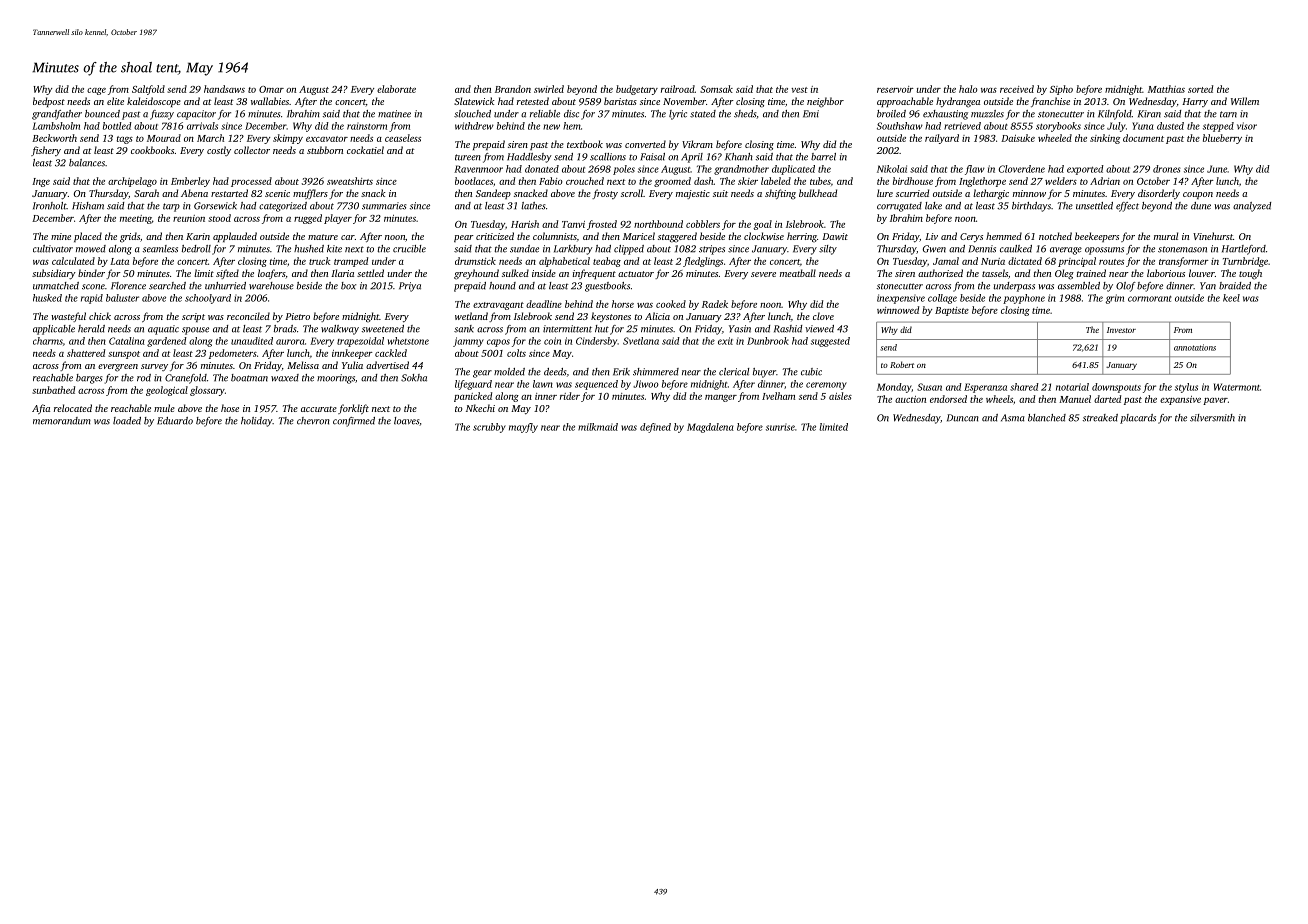  What do you see at coordinates (146, 193) in the screenshot?
I see `Sarah` at bounding box center [146, 193].
